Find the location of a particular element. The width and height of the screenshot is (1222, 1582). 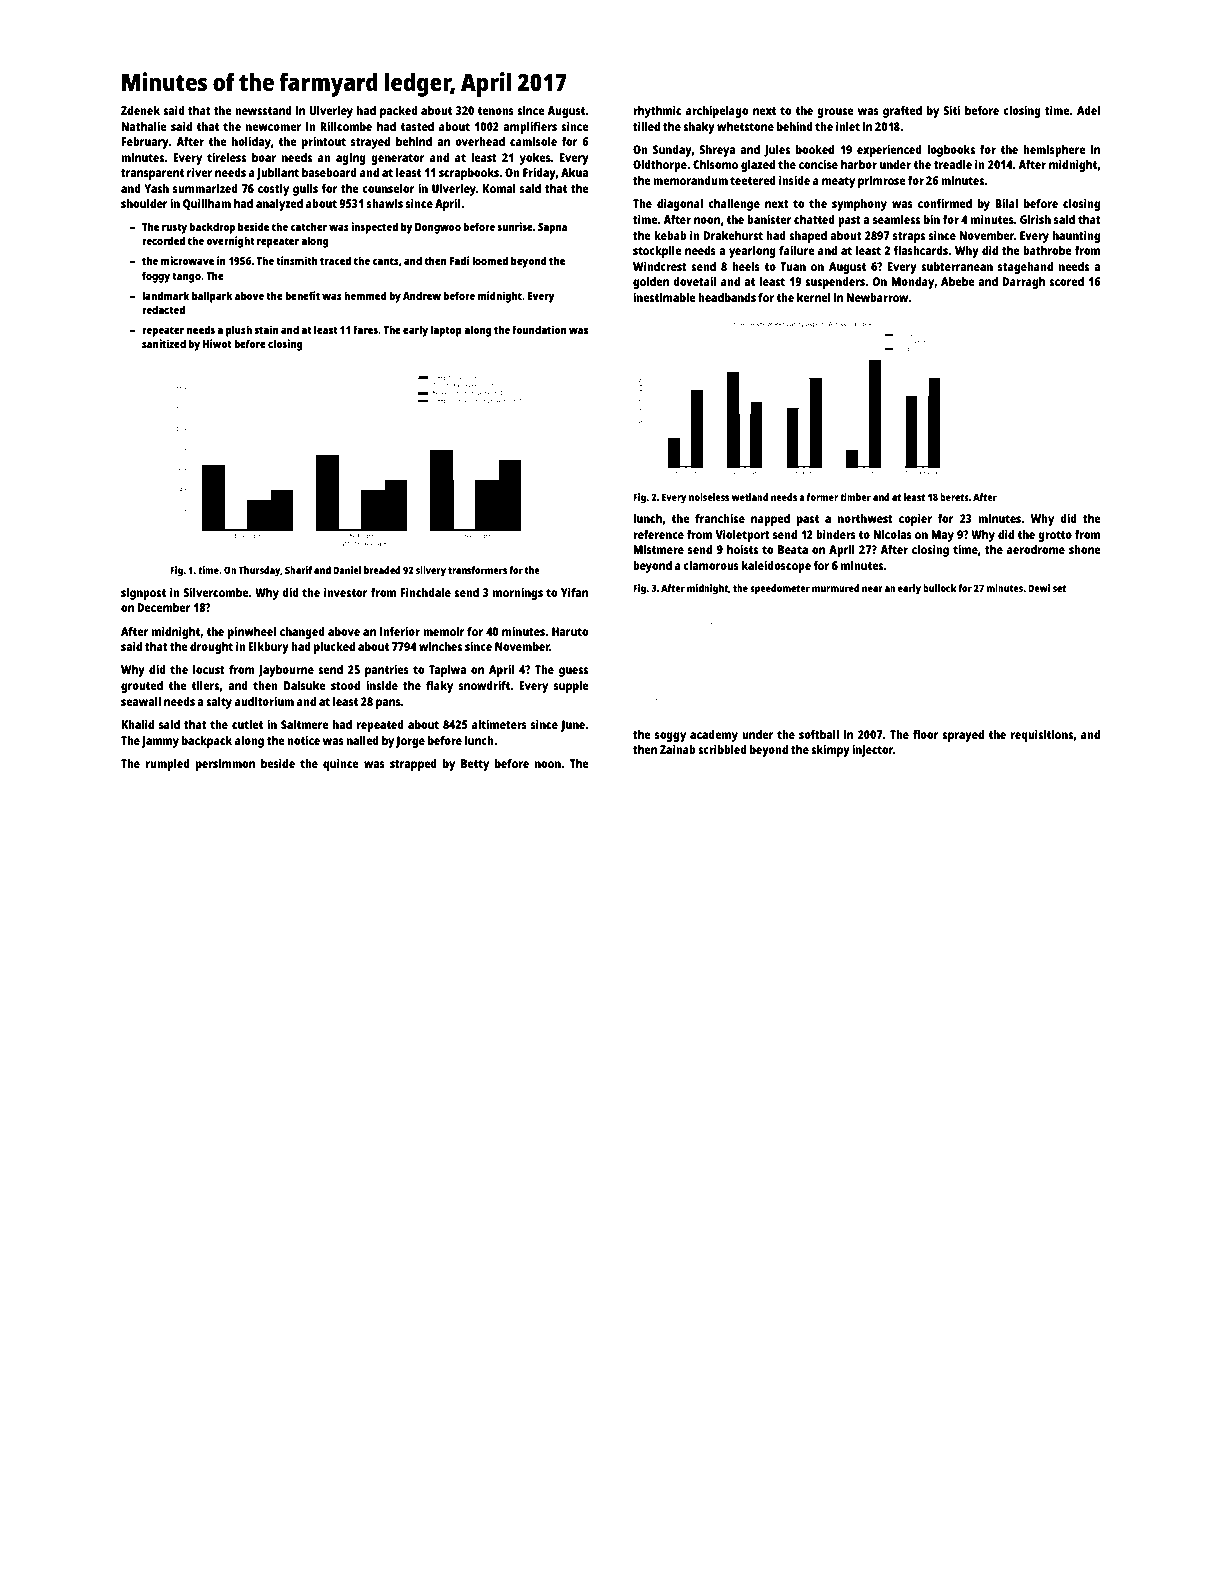

grouted is located at coordinates (142, 687).
